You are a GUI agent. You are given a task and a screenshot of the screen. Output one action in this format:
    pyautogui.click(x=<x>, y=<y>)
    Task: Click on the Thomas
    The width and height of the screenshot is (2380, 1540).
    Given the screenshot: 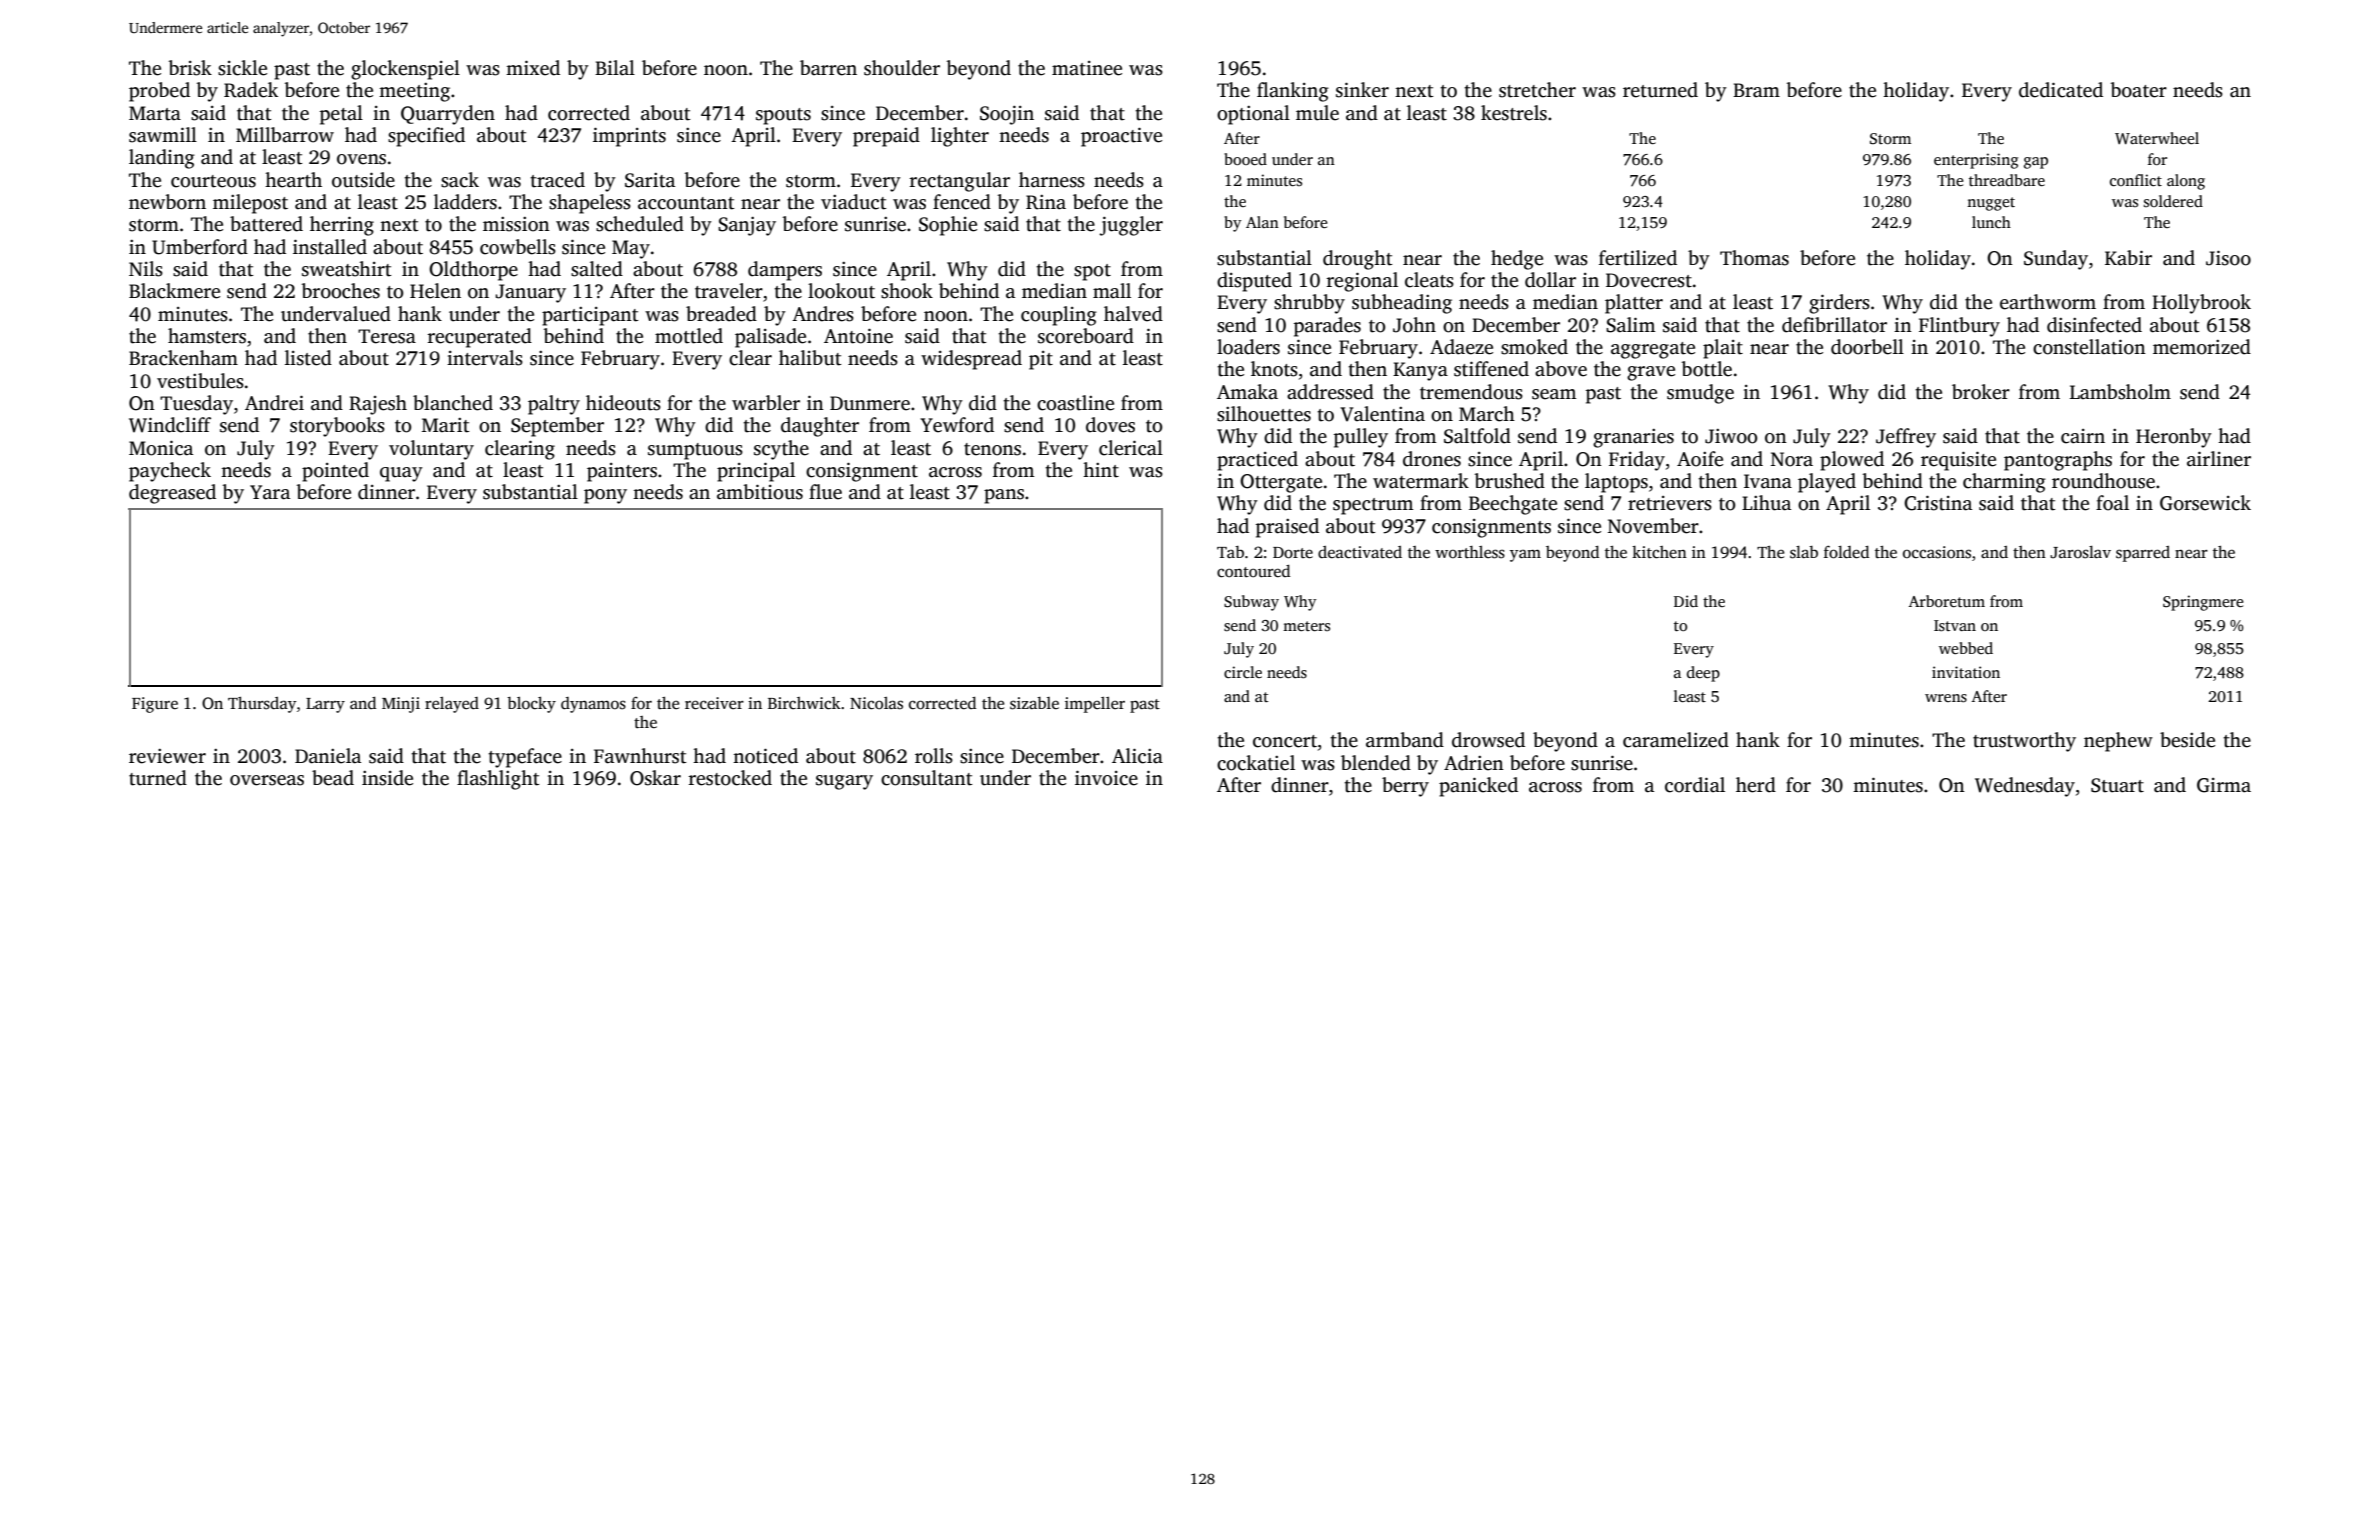 What is the action you would take?
    pyautogui.click(x=1754, y=258)
